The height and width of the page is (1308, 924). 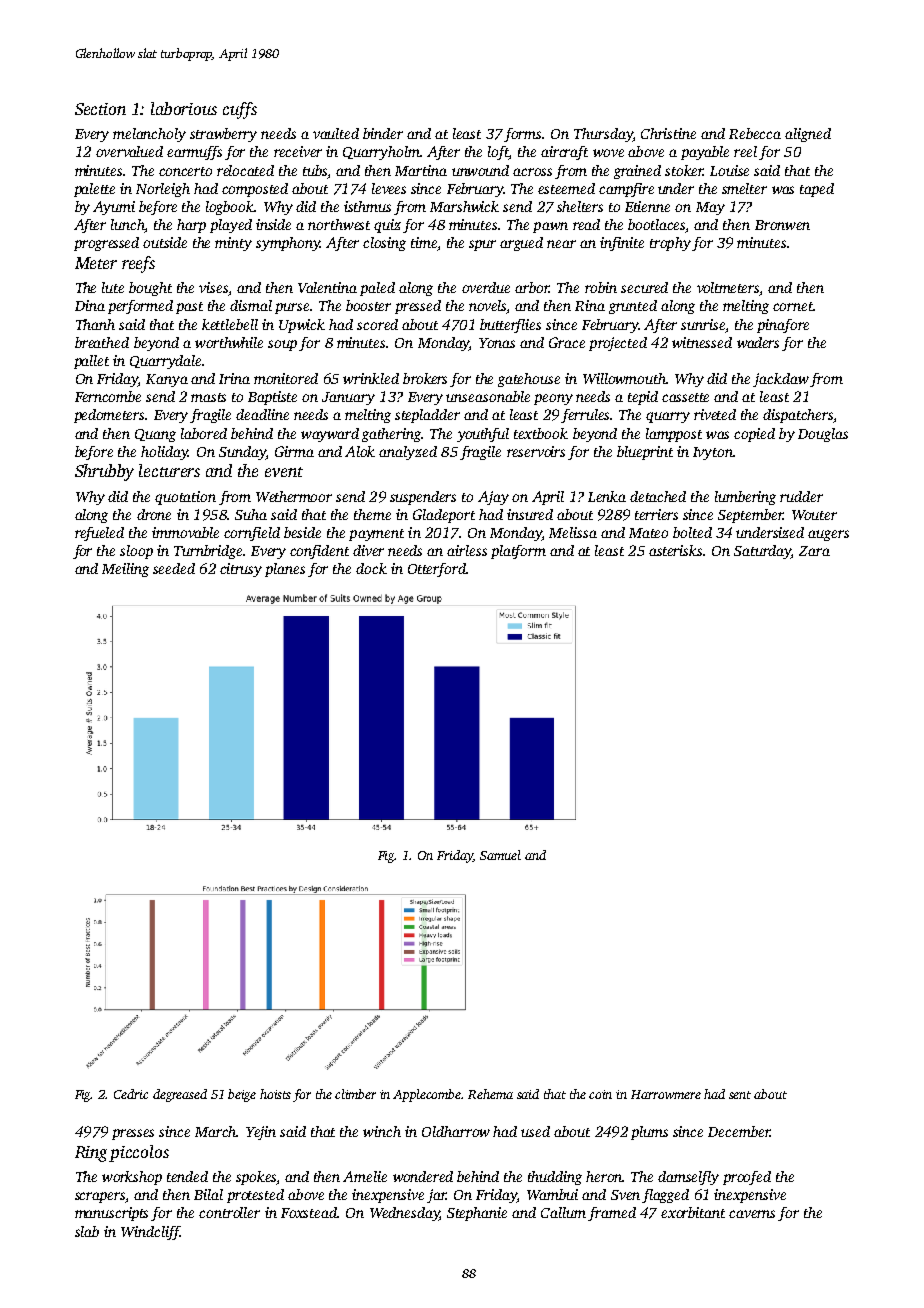 What do you see at coordinates (131, 1094) in the page?
I see `Cedric` at bounding box center [131, 1094].
